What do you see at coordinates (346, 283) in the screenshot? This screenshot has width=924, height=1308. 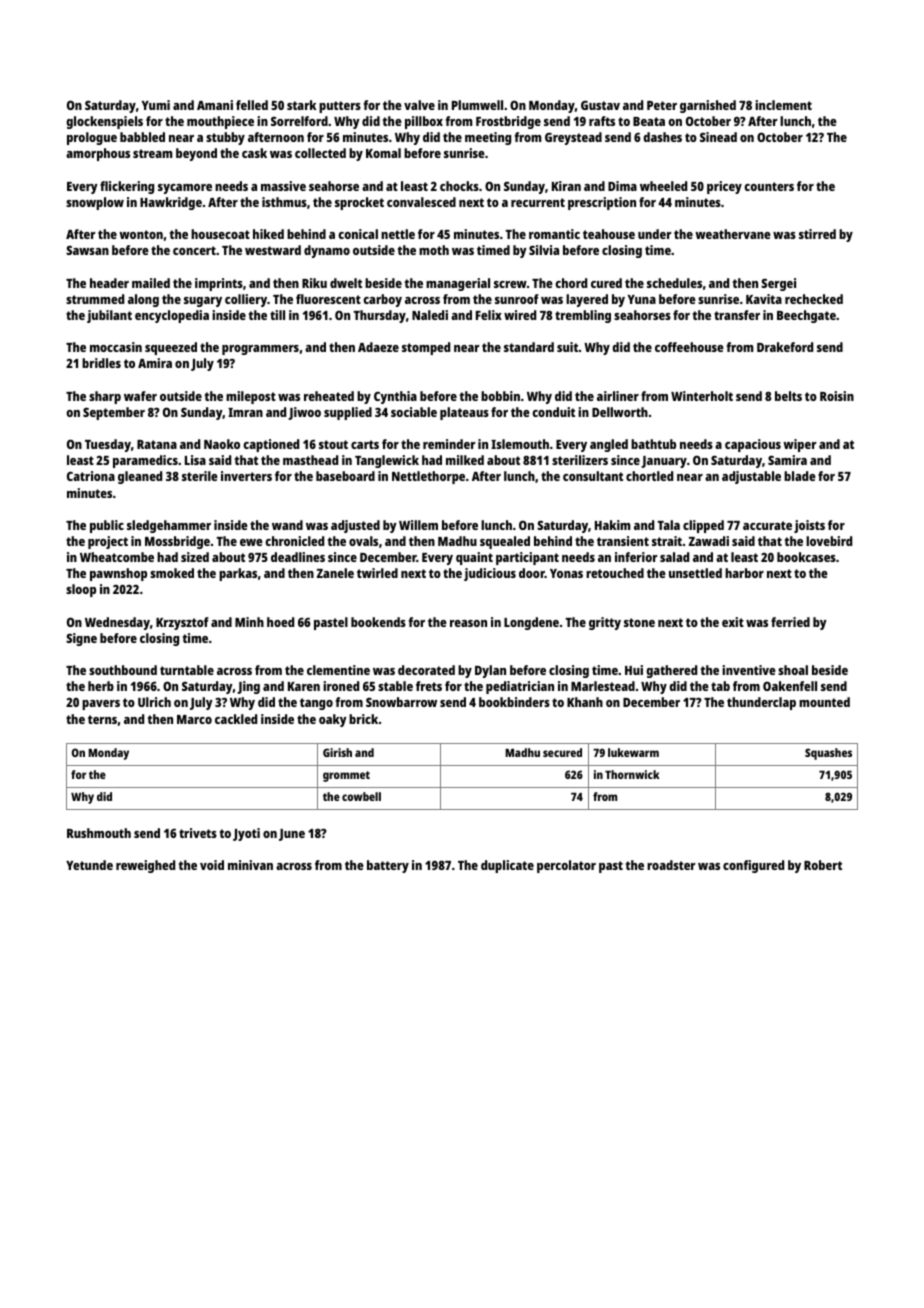 I see `dwelt` at bounding box center [346, 283].
